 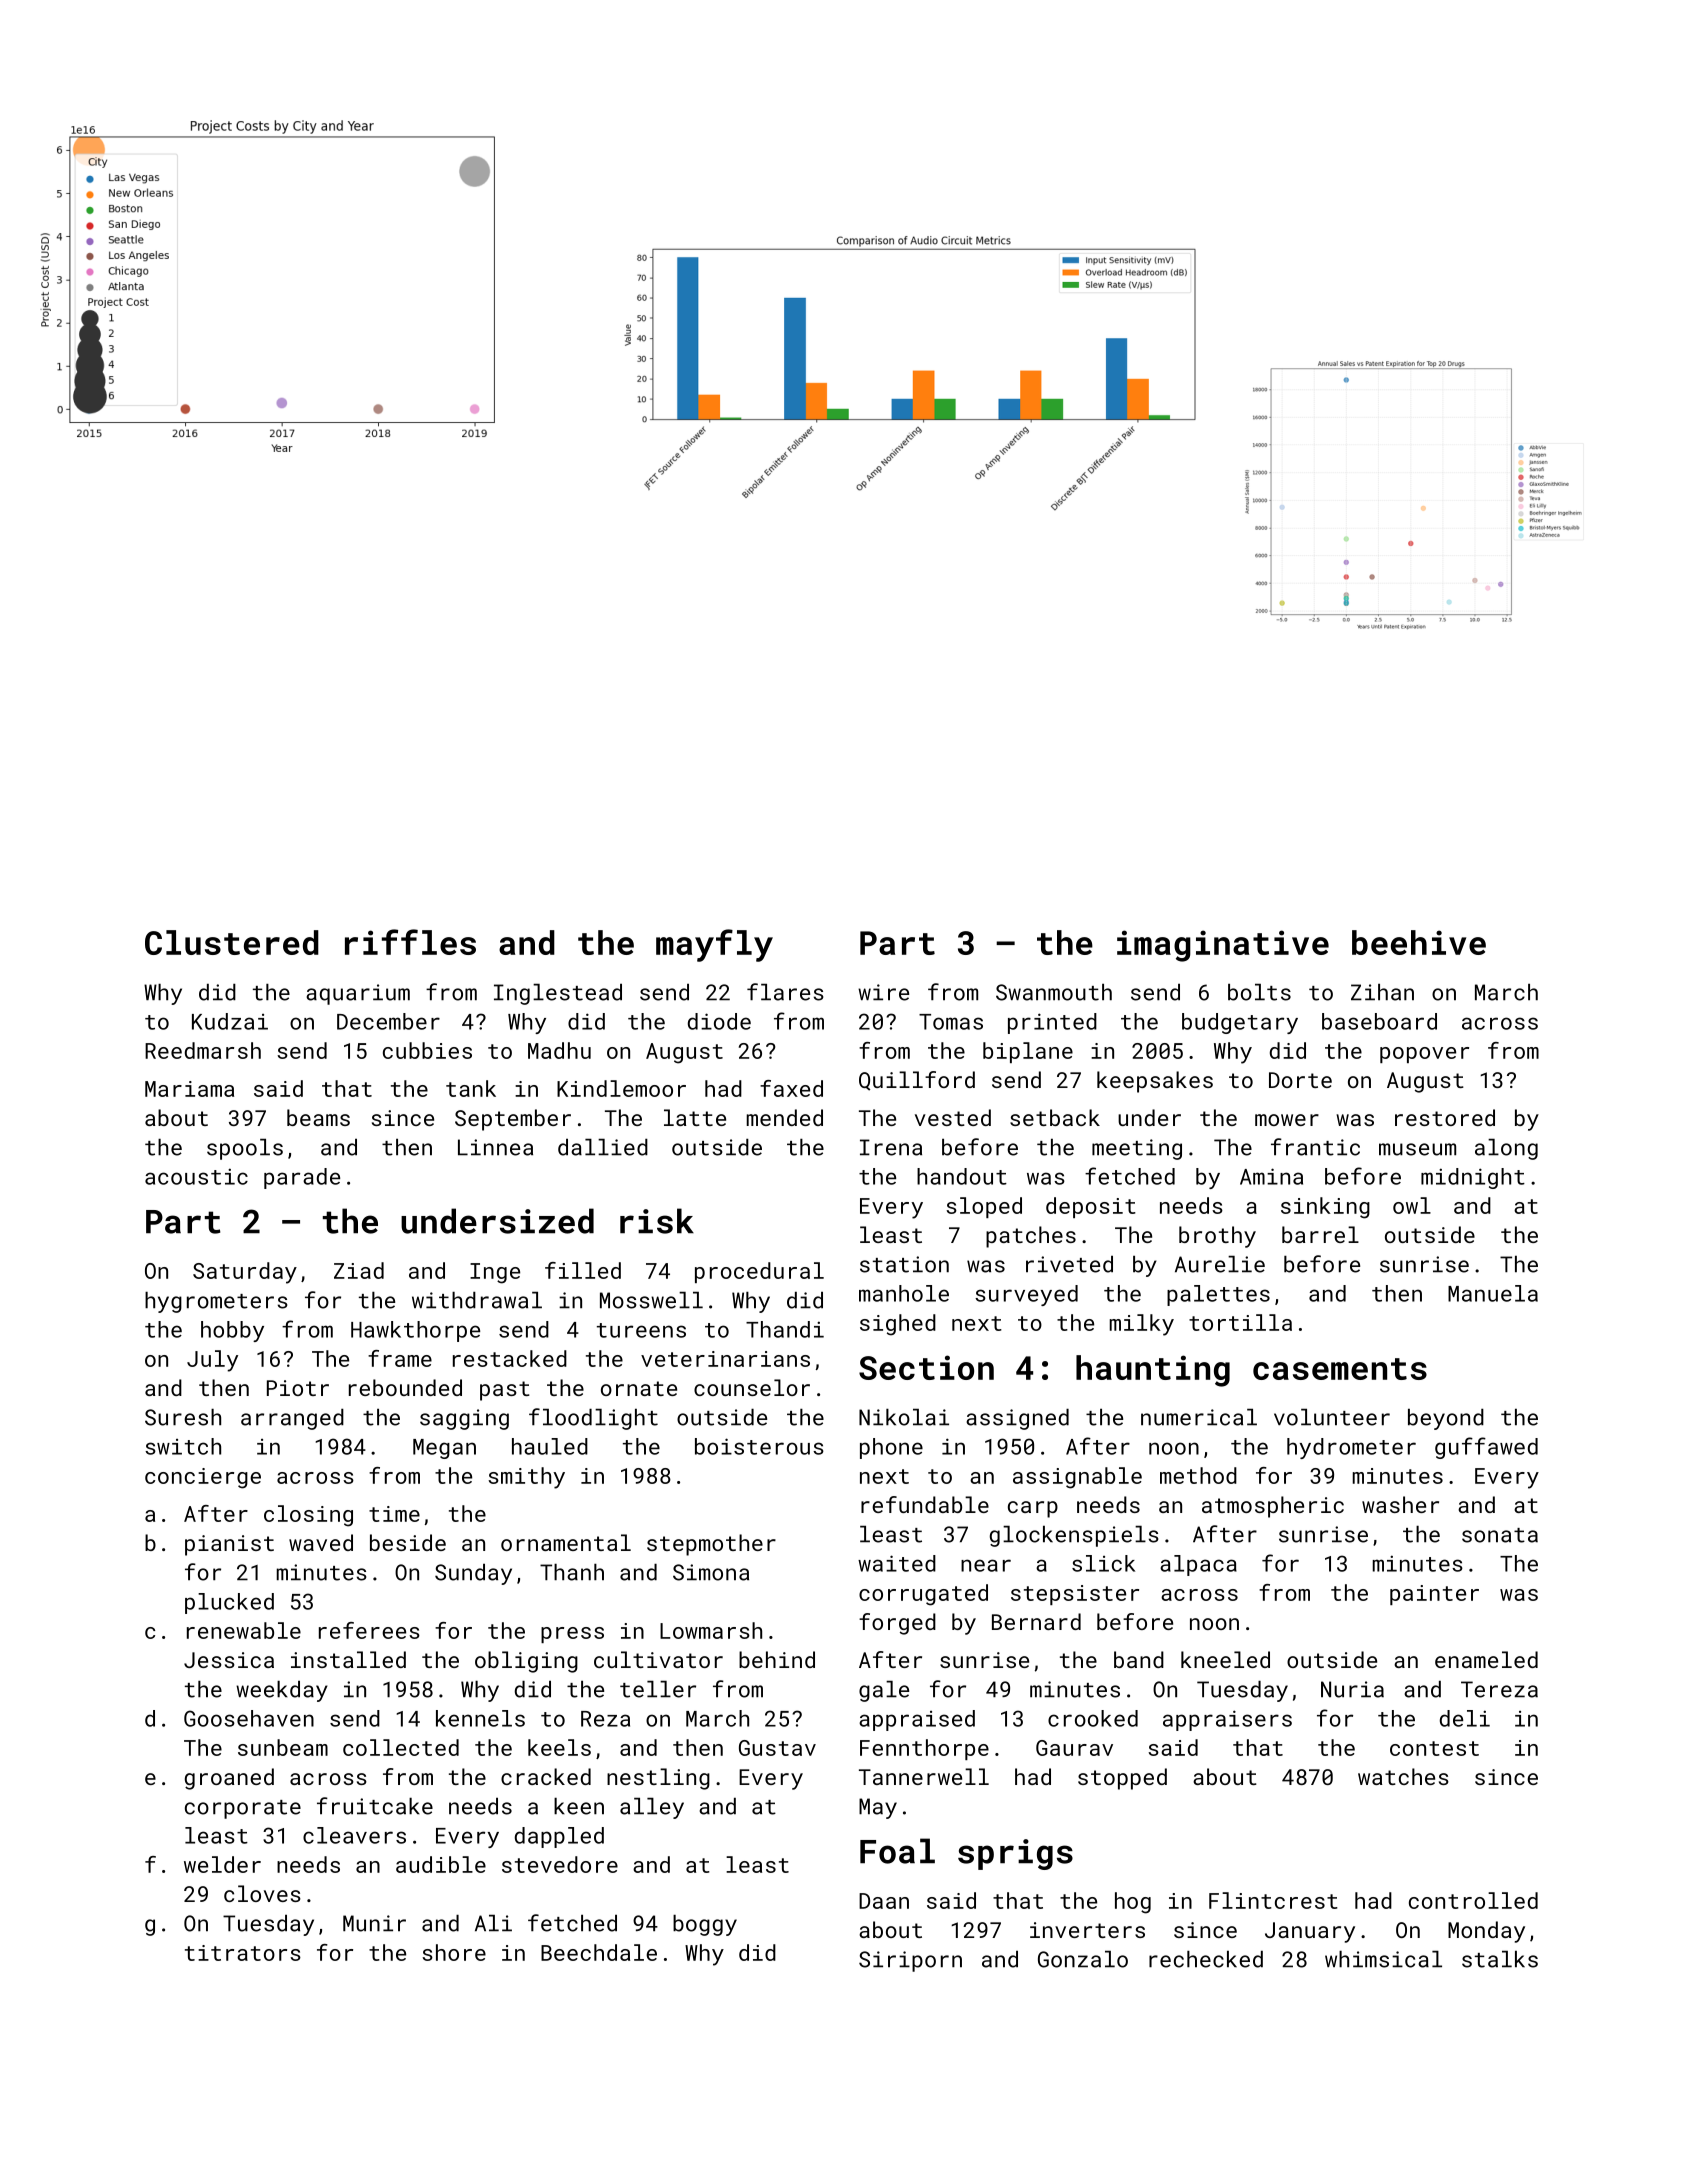 I want to click on barrel, so click(x=1320, y=1234).
